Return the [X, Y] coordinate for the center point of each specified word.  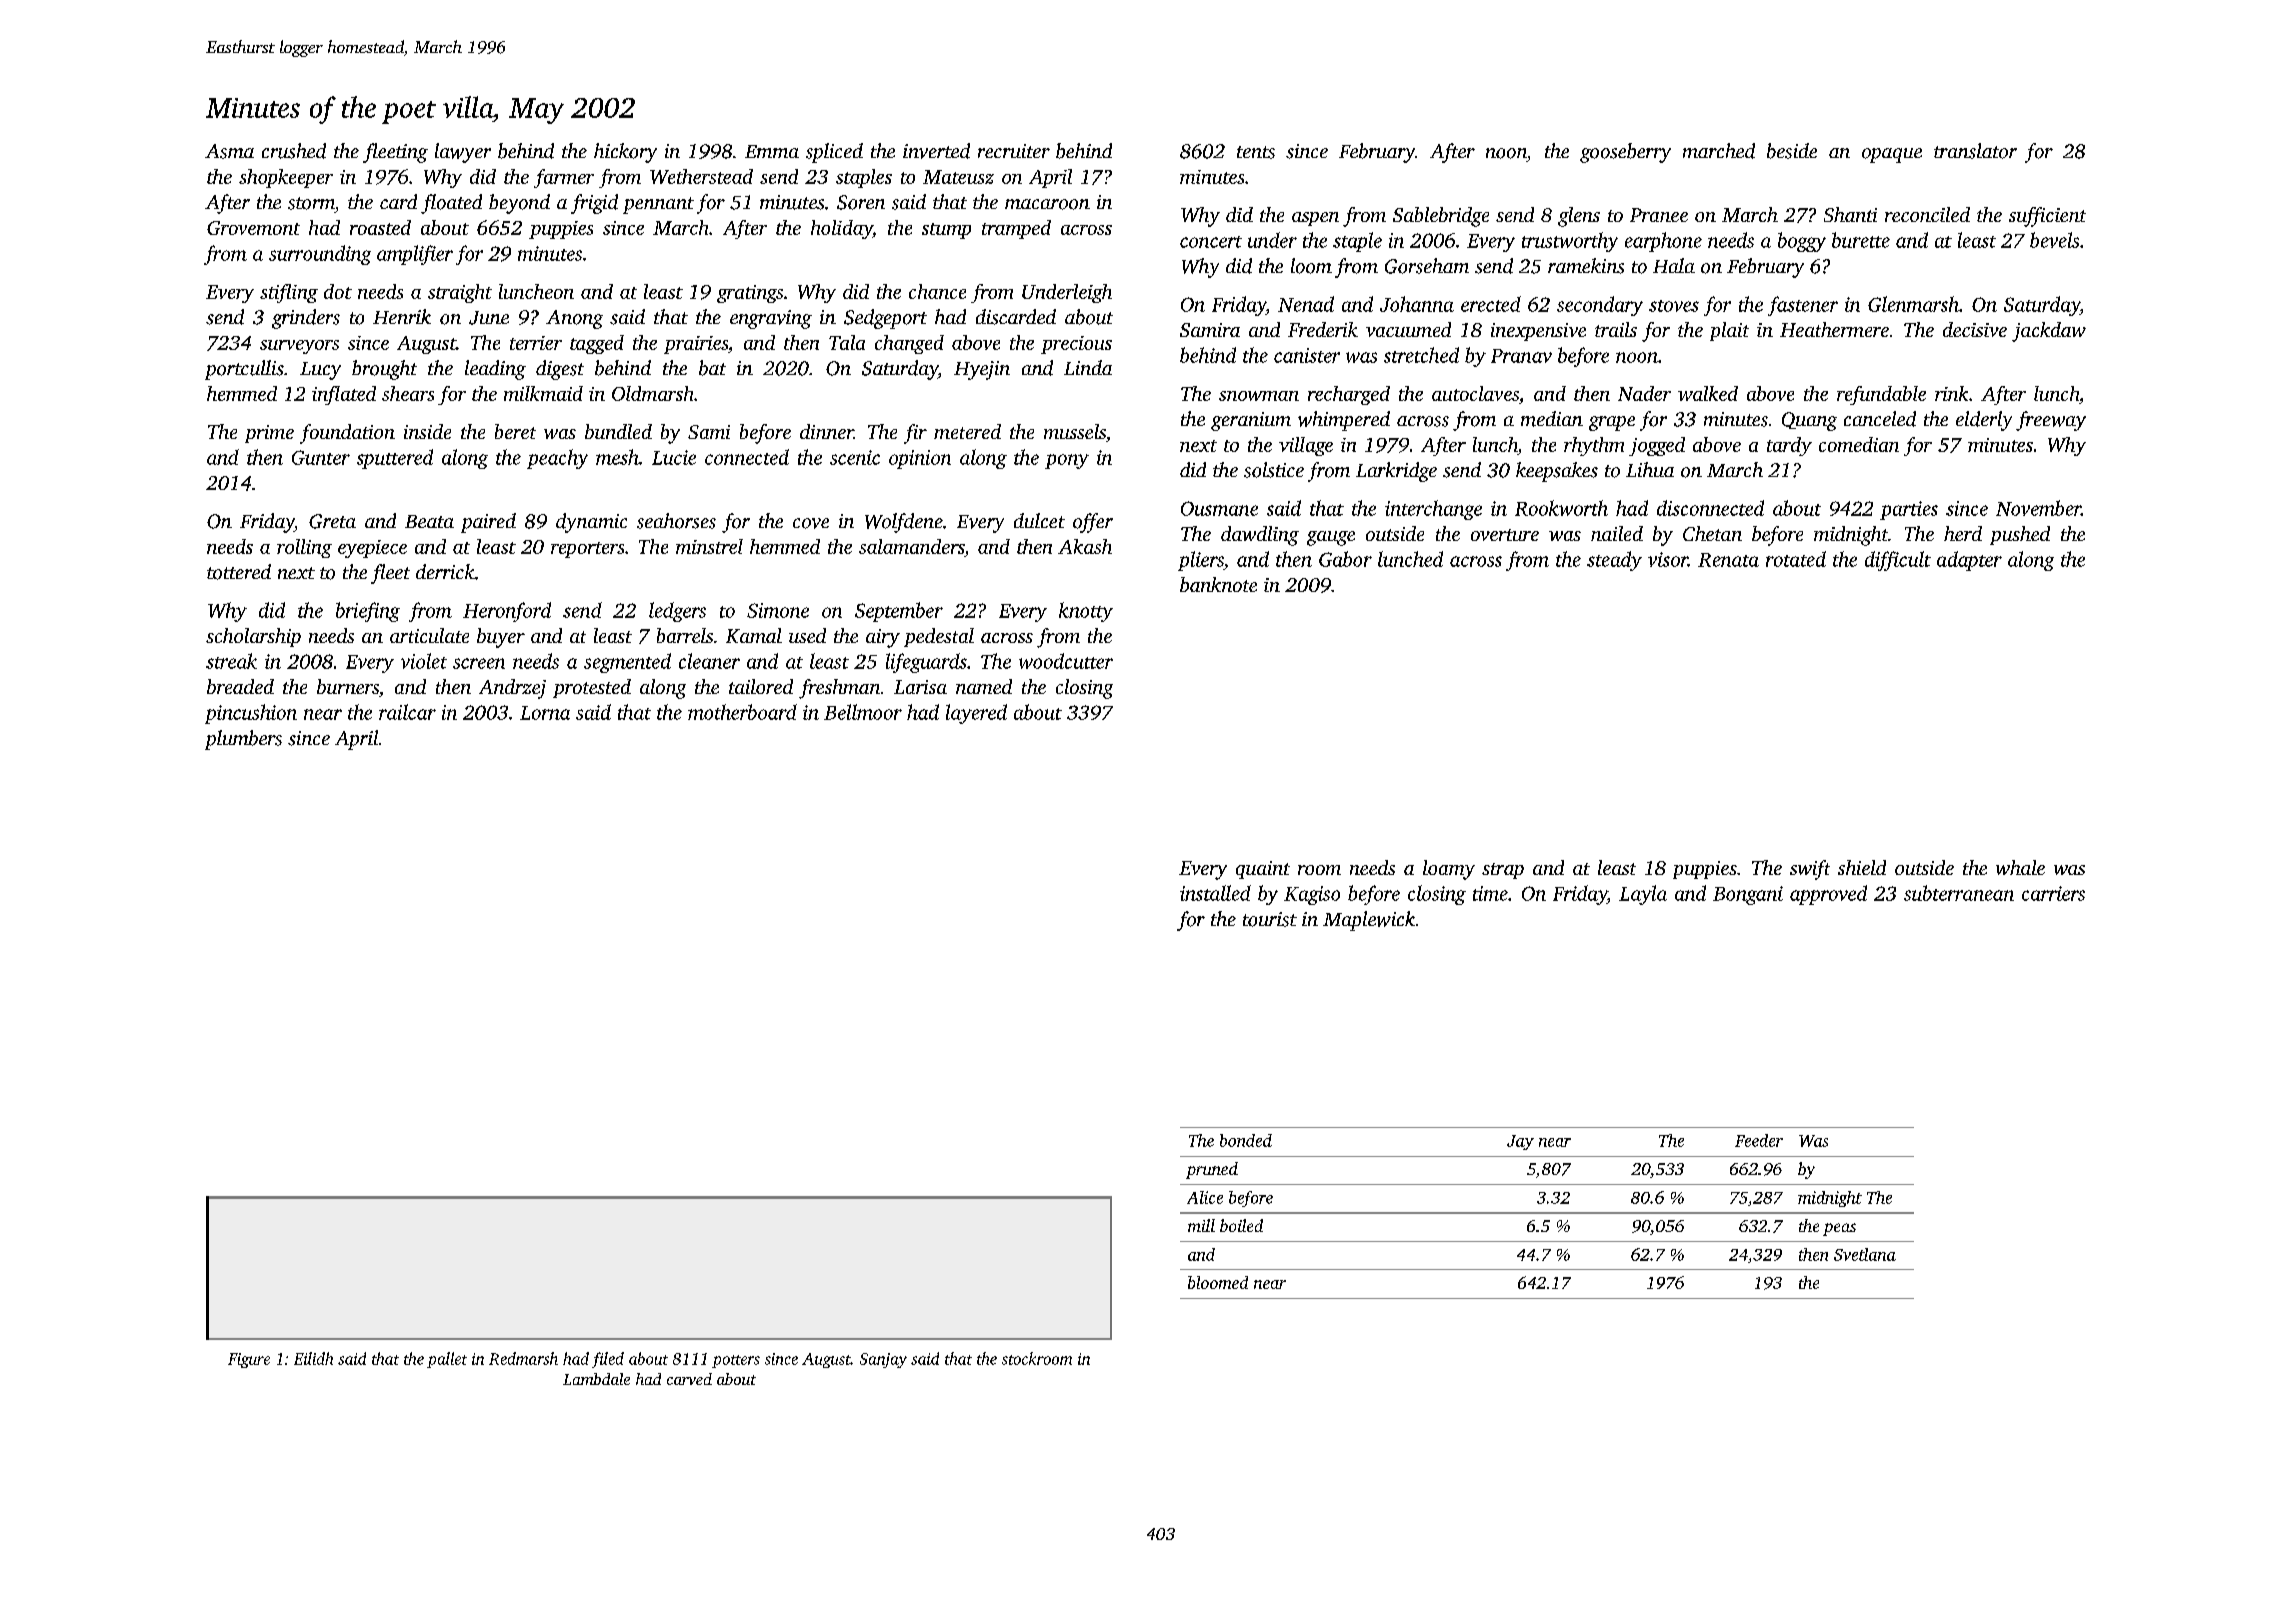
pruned [1212, 1170]
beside [1792, 151]
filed [608, 1360]
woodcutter [1066, 661]
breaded [240, 686]
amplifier [415, 255]
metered [967, 431]
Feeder [1759, 1140]
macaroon [1047, 204]
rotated [1796, 559]
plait [1729, 331]
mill [1201, 1225]
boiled [1241, 1225]
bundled [618, 431]
